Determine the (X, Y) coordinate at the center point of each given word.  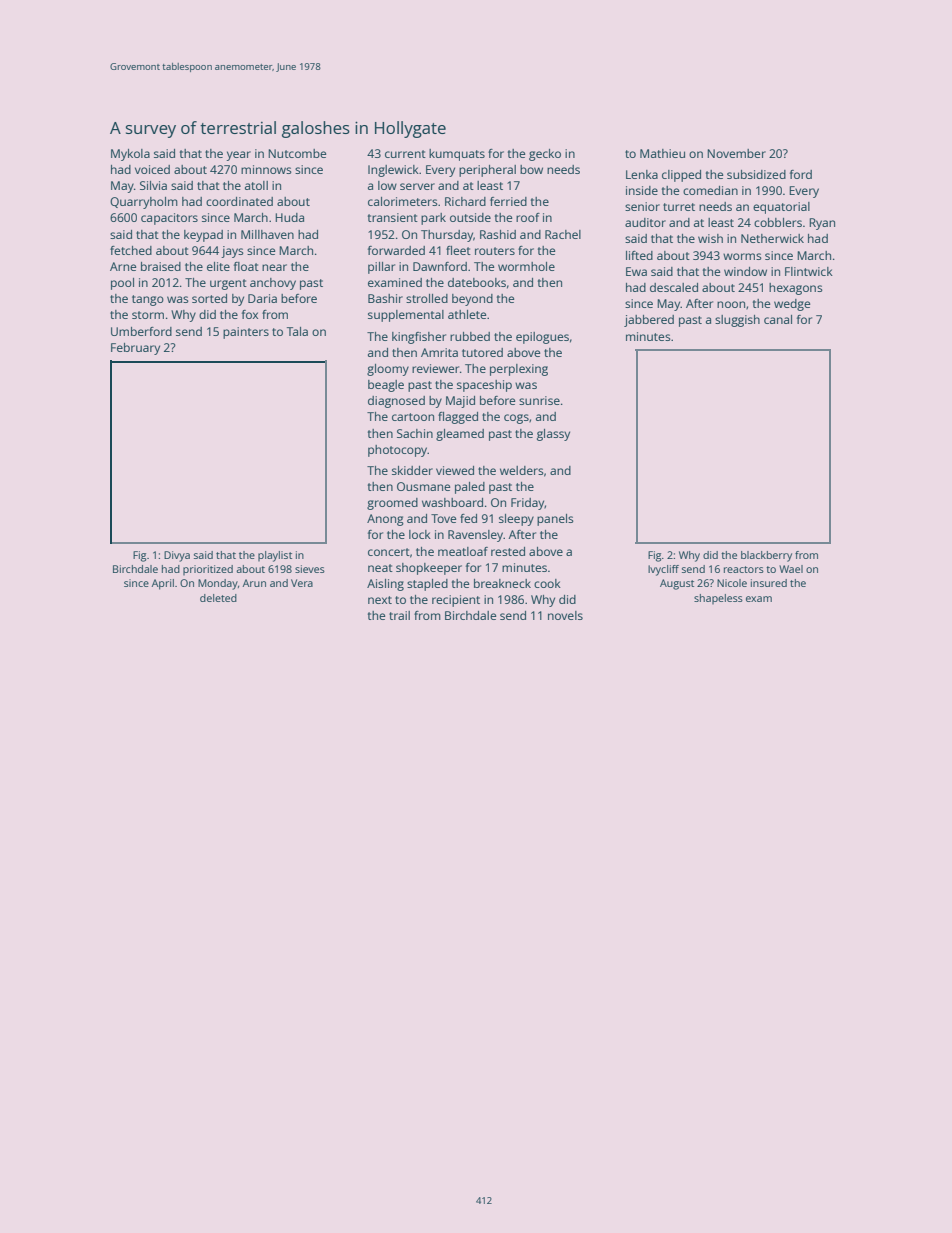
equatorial (781, 208)
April (163, 584)
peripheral (487, 171)
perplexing (519, 370)
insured (769, 583)
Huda (289, 217)
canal (778, 319)
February (135, 349)
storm (148, 315)
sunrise (539, 400)
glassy (553, 435)
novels (565, 615)
